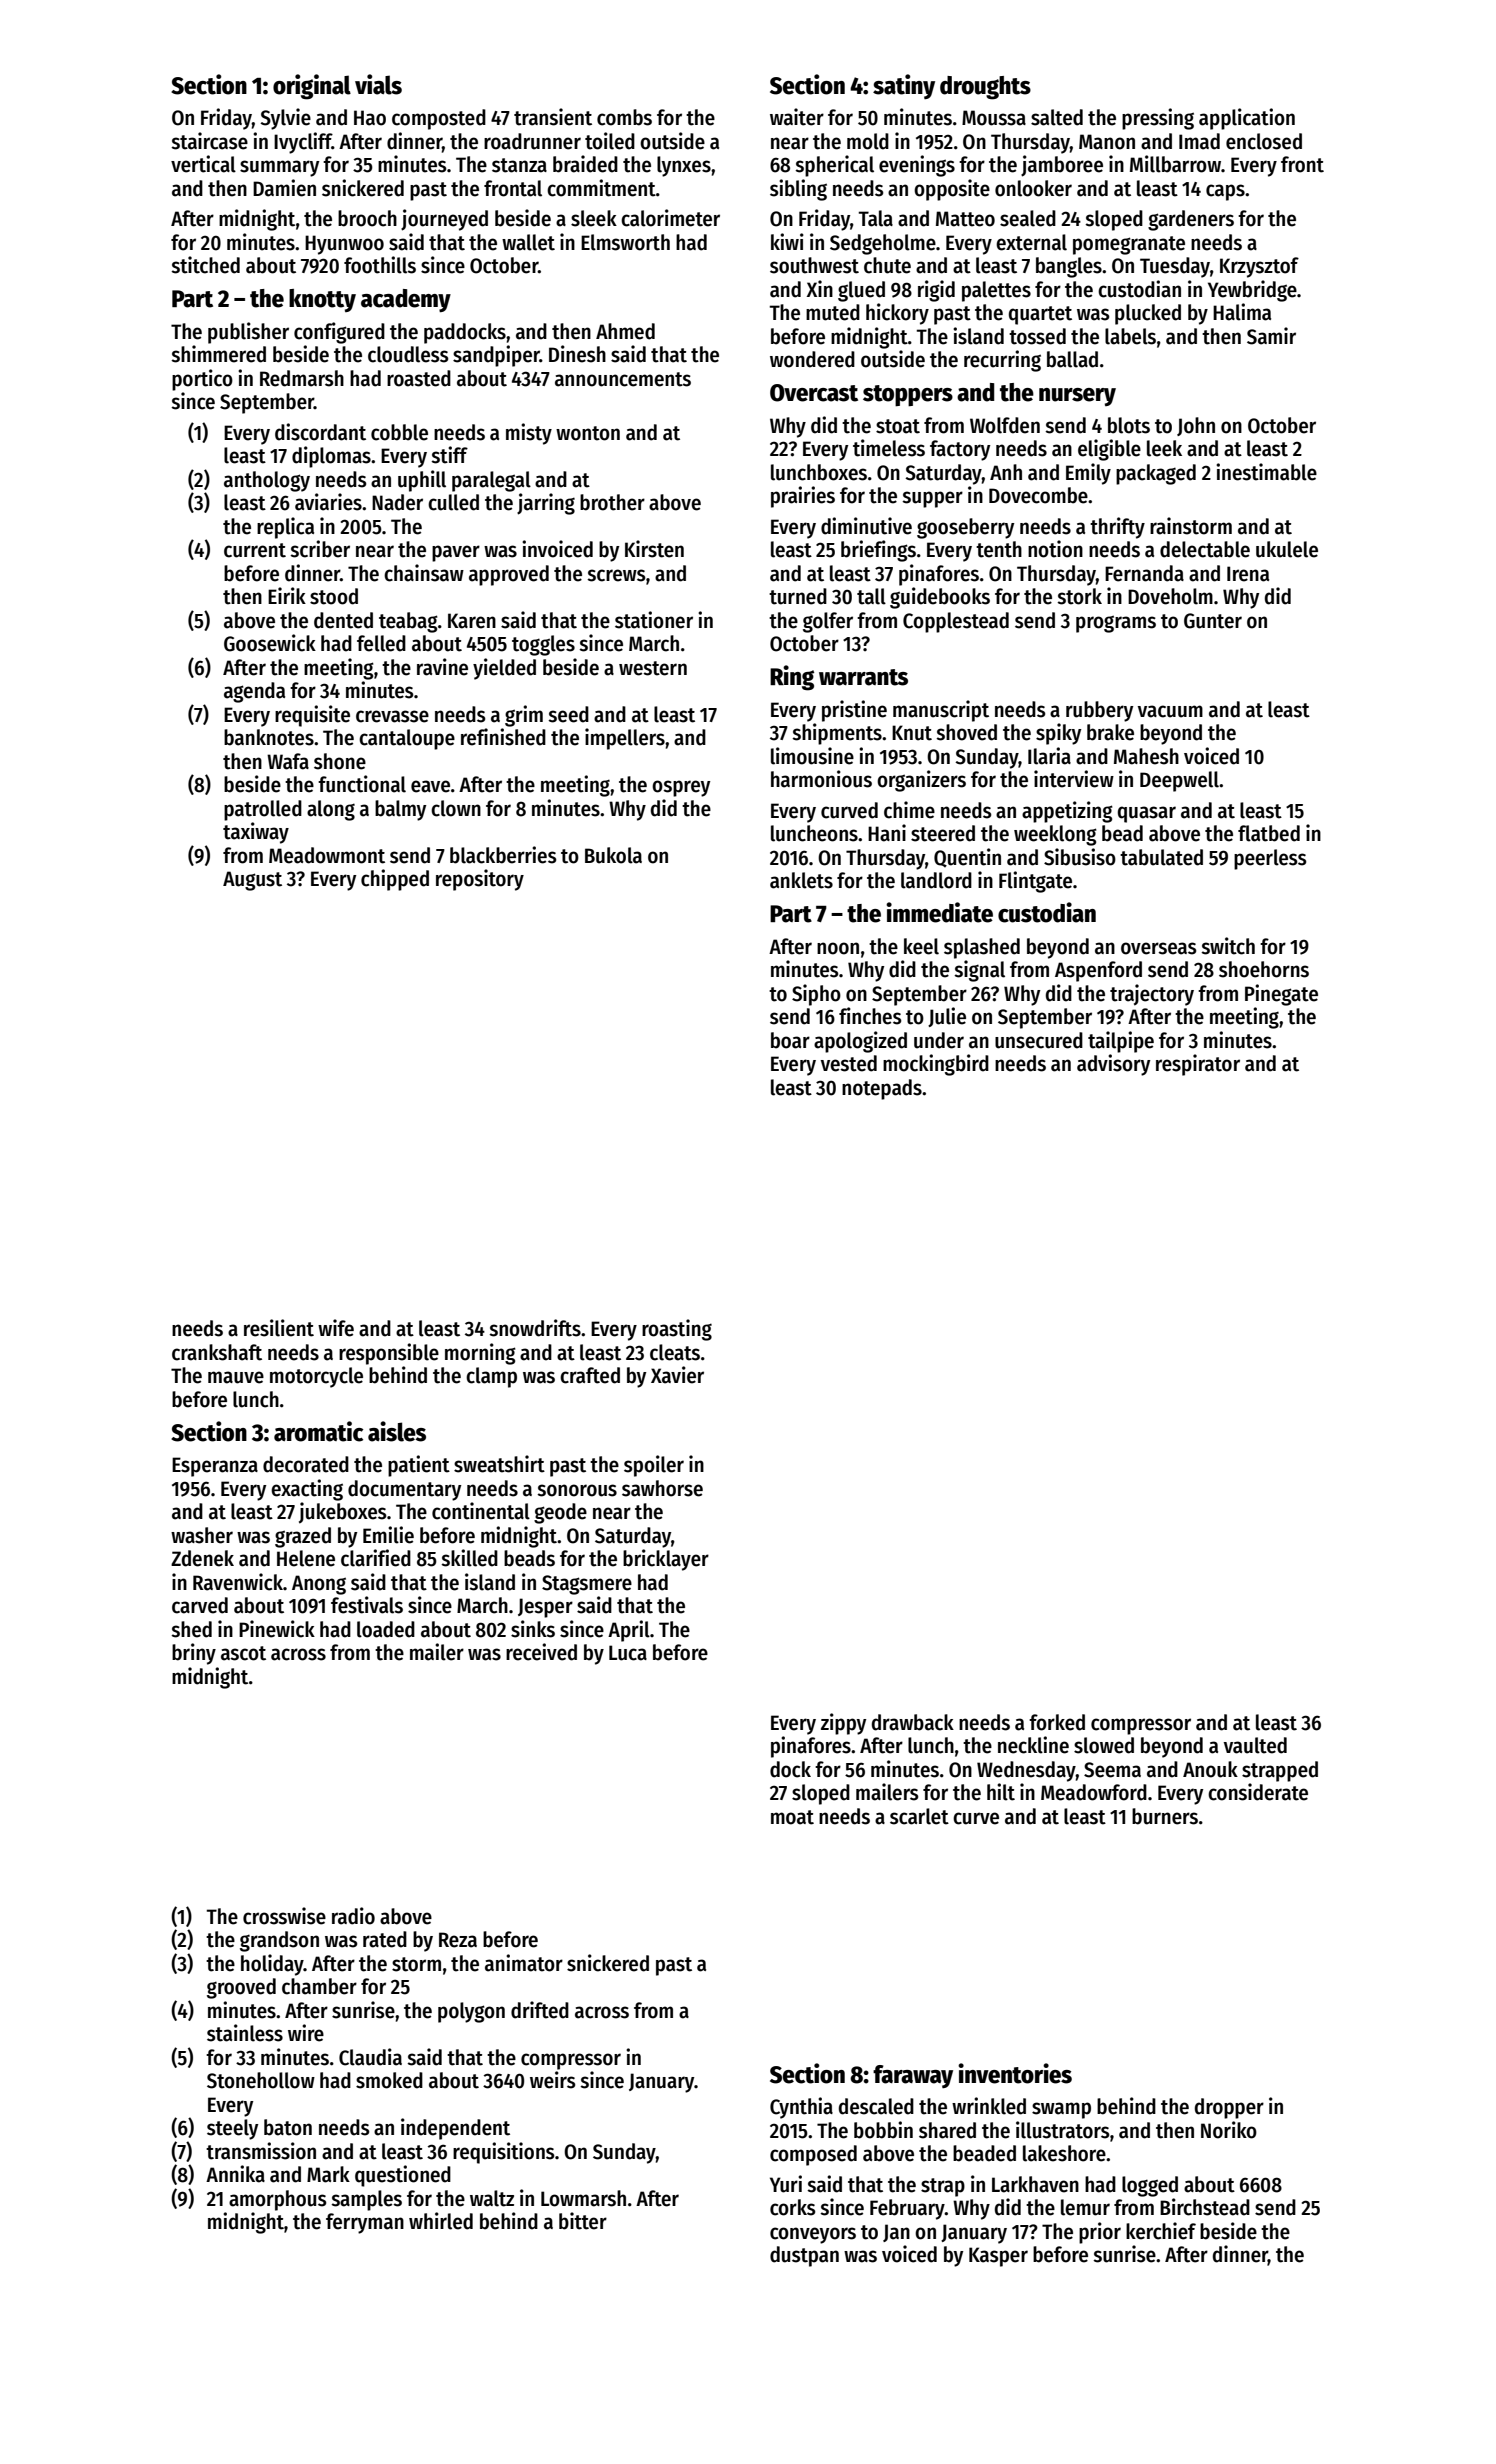  I want to click on original, so click(312, 87).
